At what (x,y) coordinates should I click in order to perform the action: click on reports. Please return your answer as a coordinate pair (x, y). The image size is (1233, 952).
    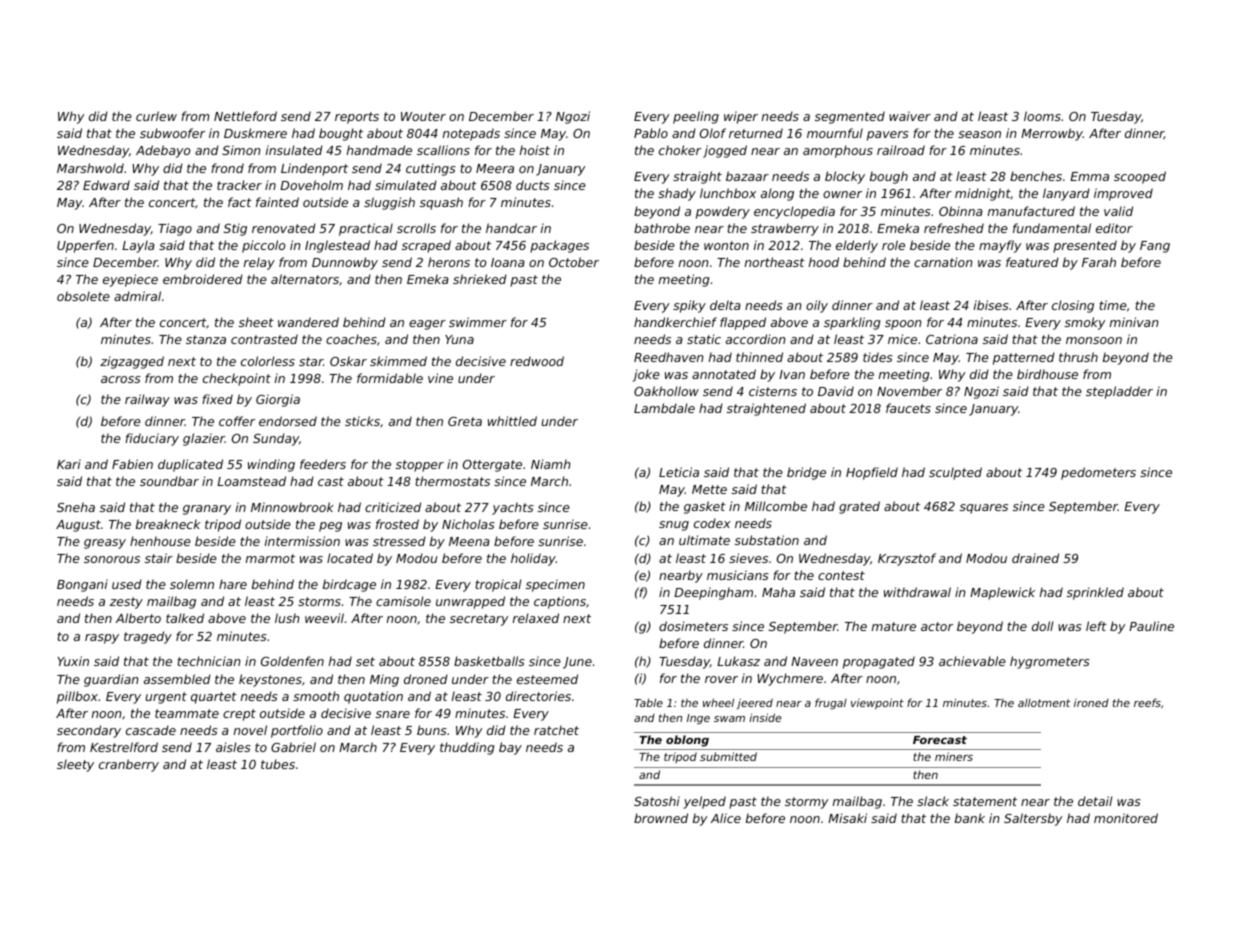
    Looking at the image, I should click on (357, 118).
